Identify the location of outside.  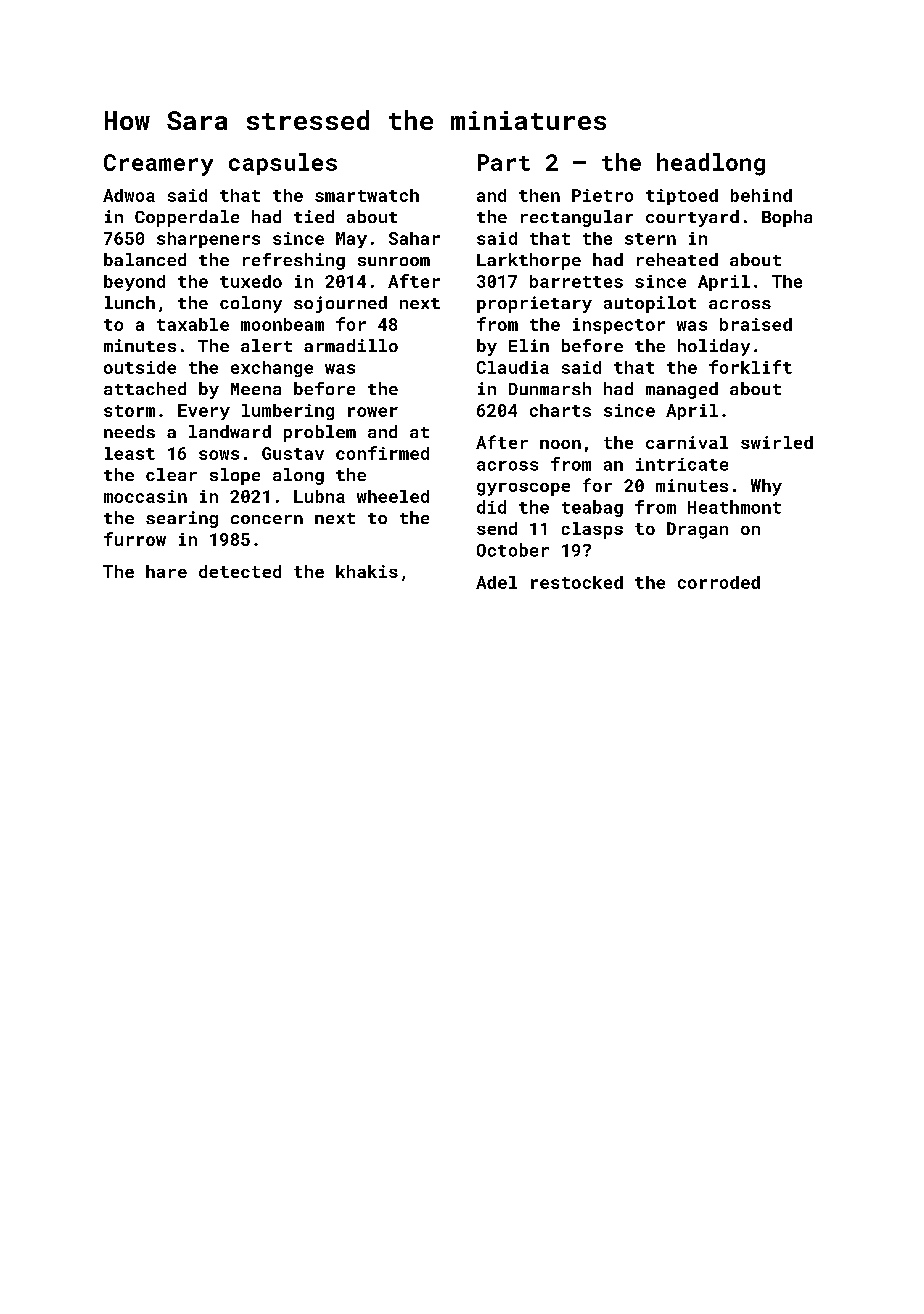
(140, 367).
